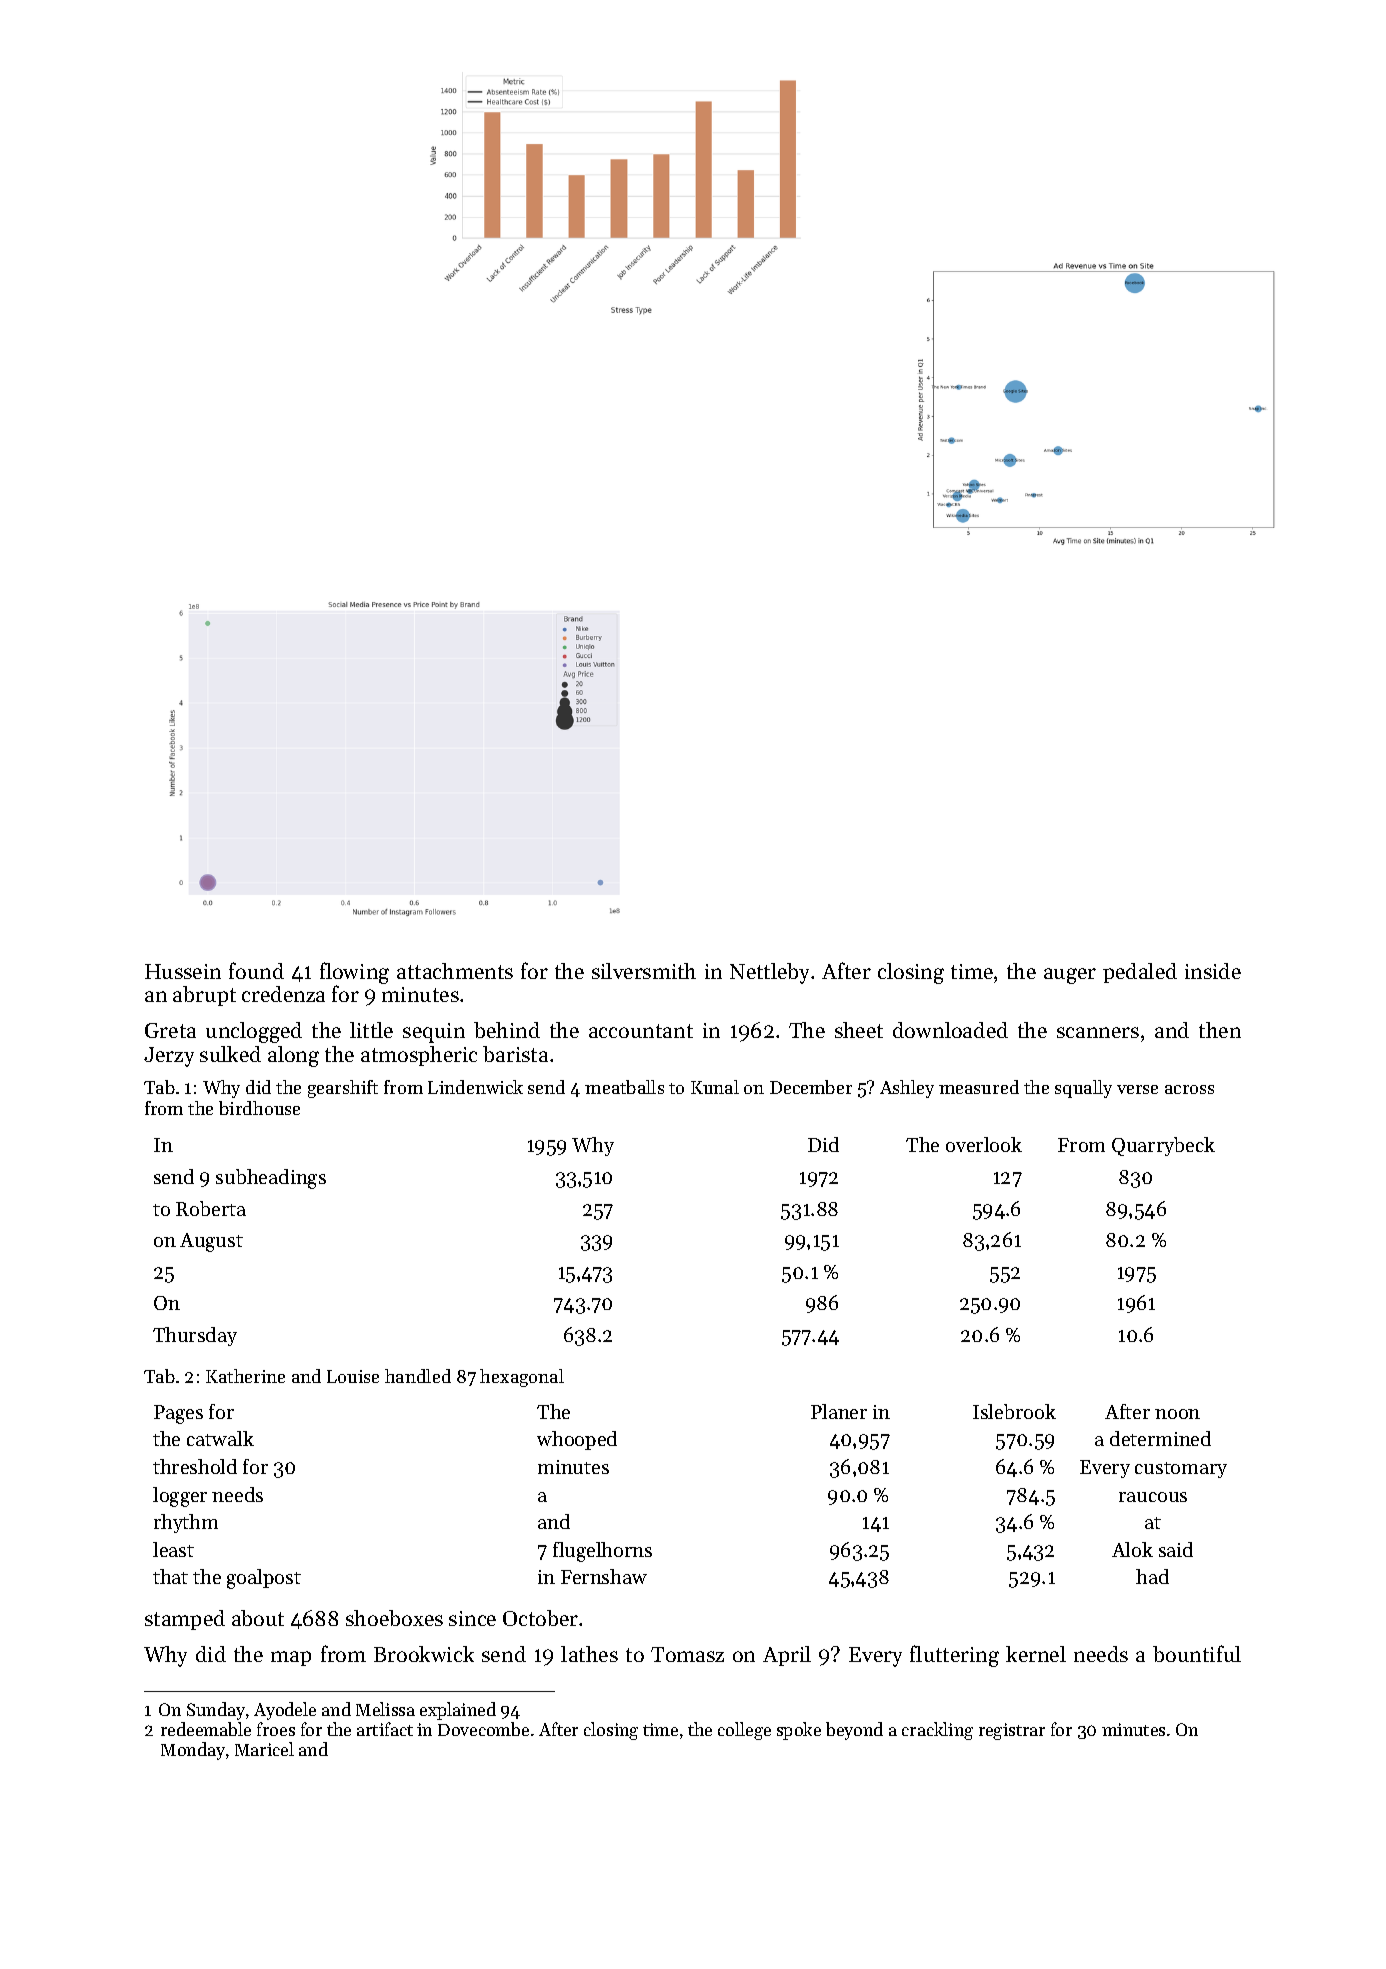 This image has width=1386, height=1969. I want to click on meatballs, so click(624, 1087).
